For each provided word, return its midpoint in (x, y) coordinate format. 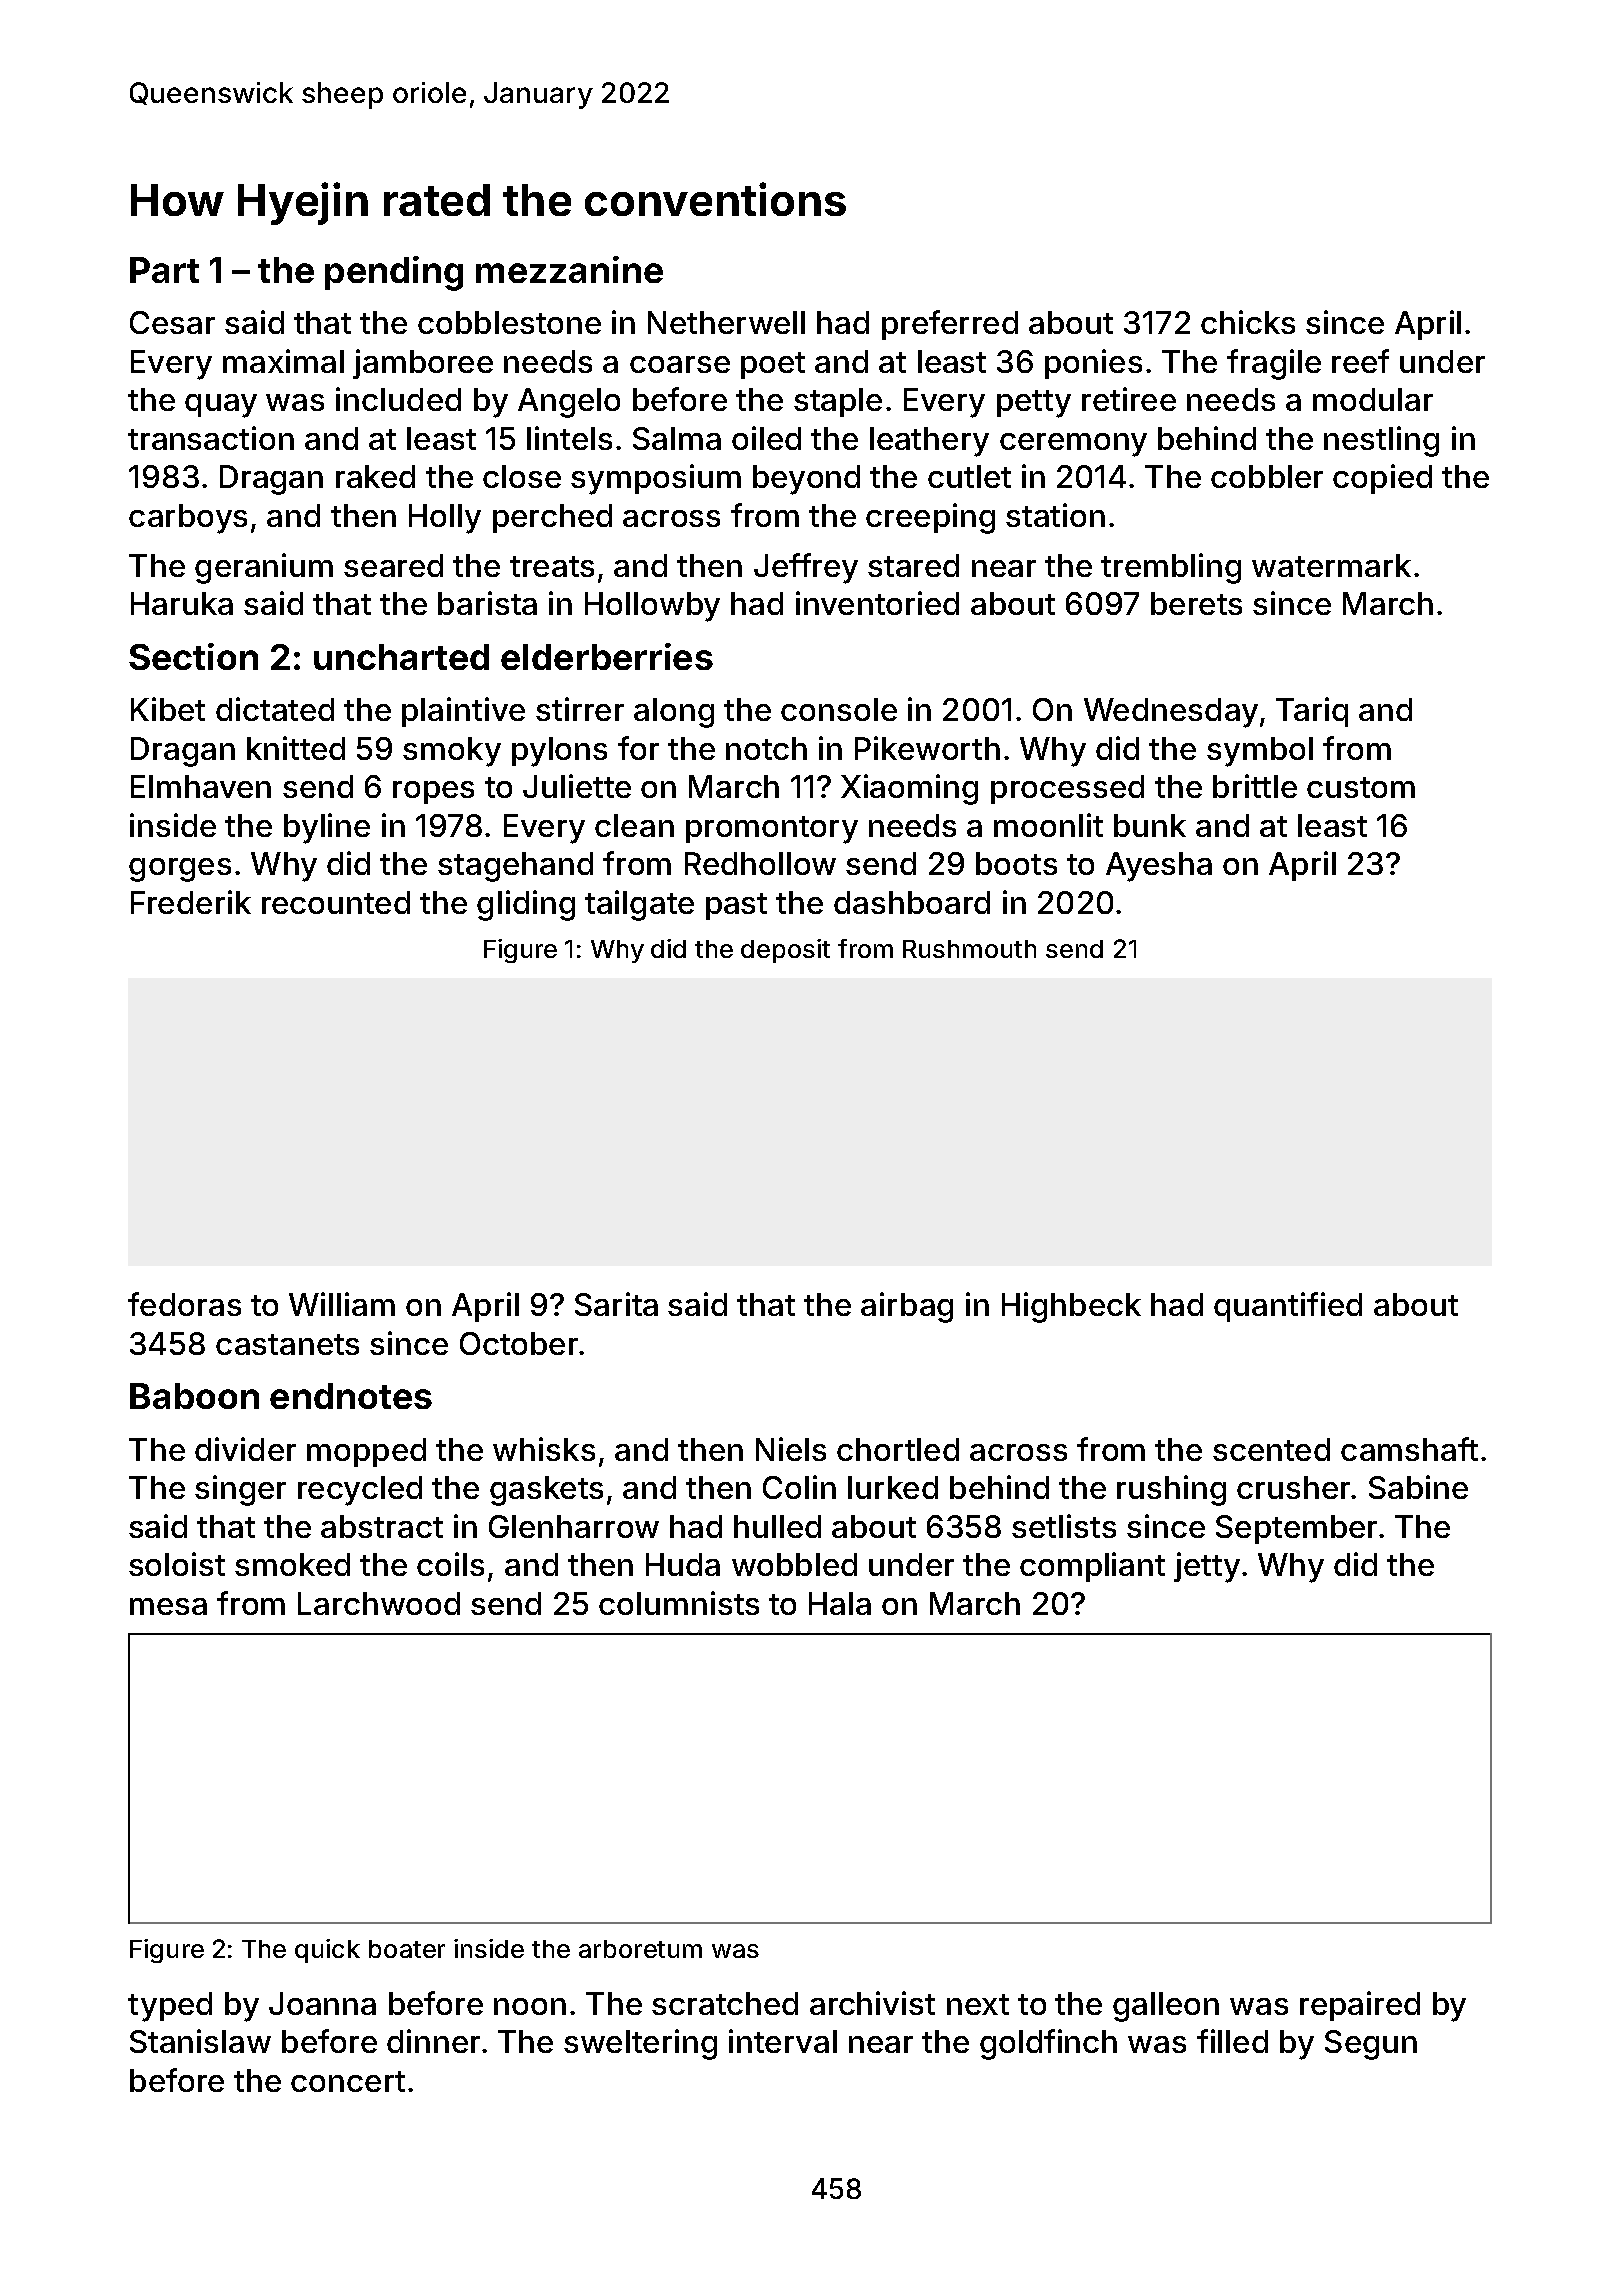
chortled (898, 1449)
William (342, 1304)
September (1296, 1529)
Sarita (616, 1304)
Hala (840, 1603)
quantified (1288, 1307)
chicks (1248, 322)
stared (913, 565)
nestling (1381, 441)
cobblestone (509, 322)
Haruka (182, 603)
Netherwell (726, 322)
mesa (168, 1606)
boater (407, 1949)
